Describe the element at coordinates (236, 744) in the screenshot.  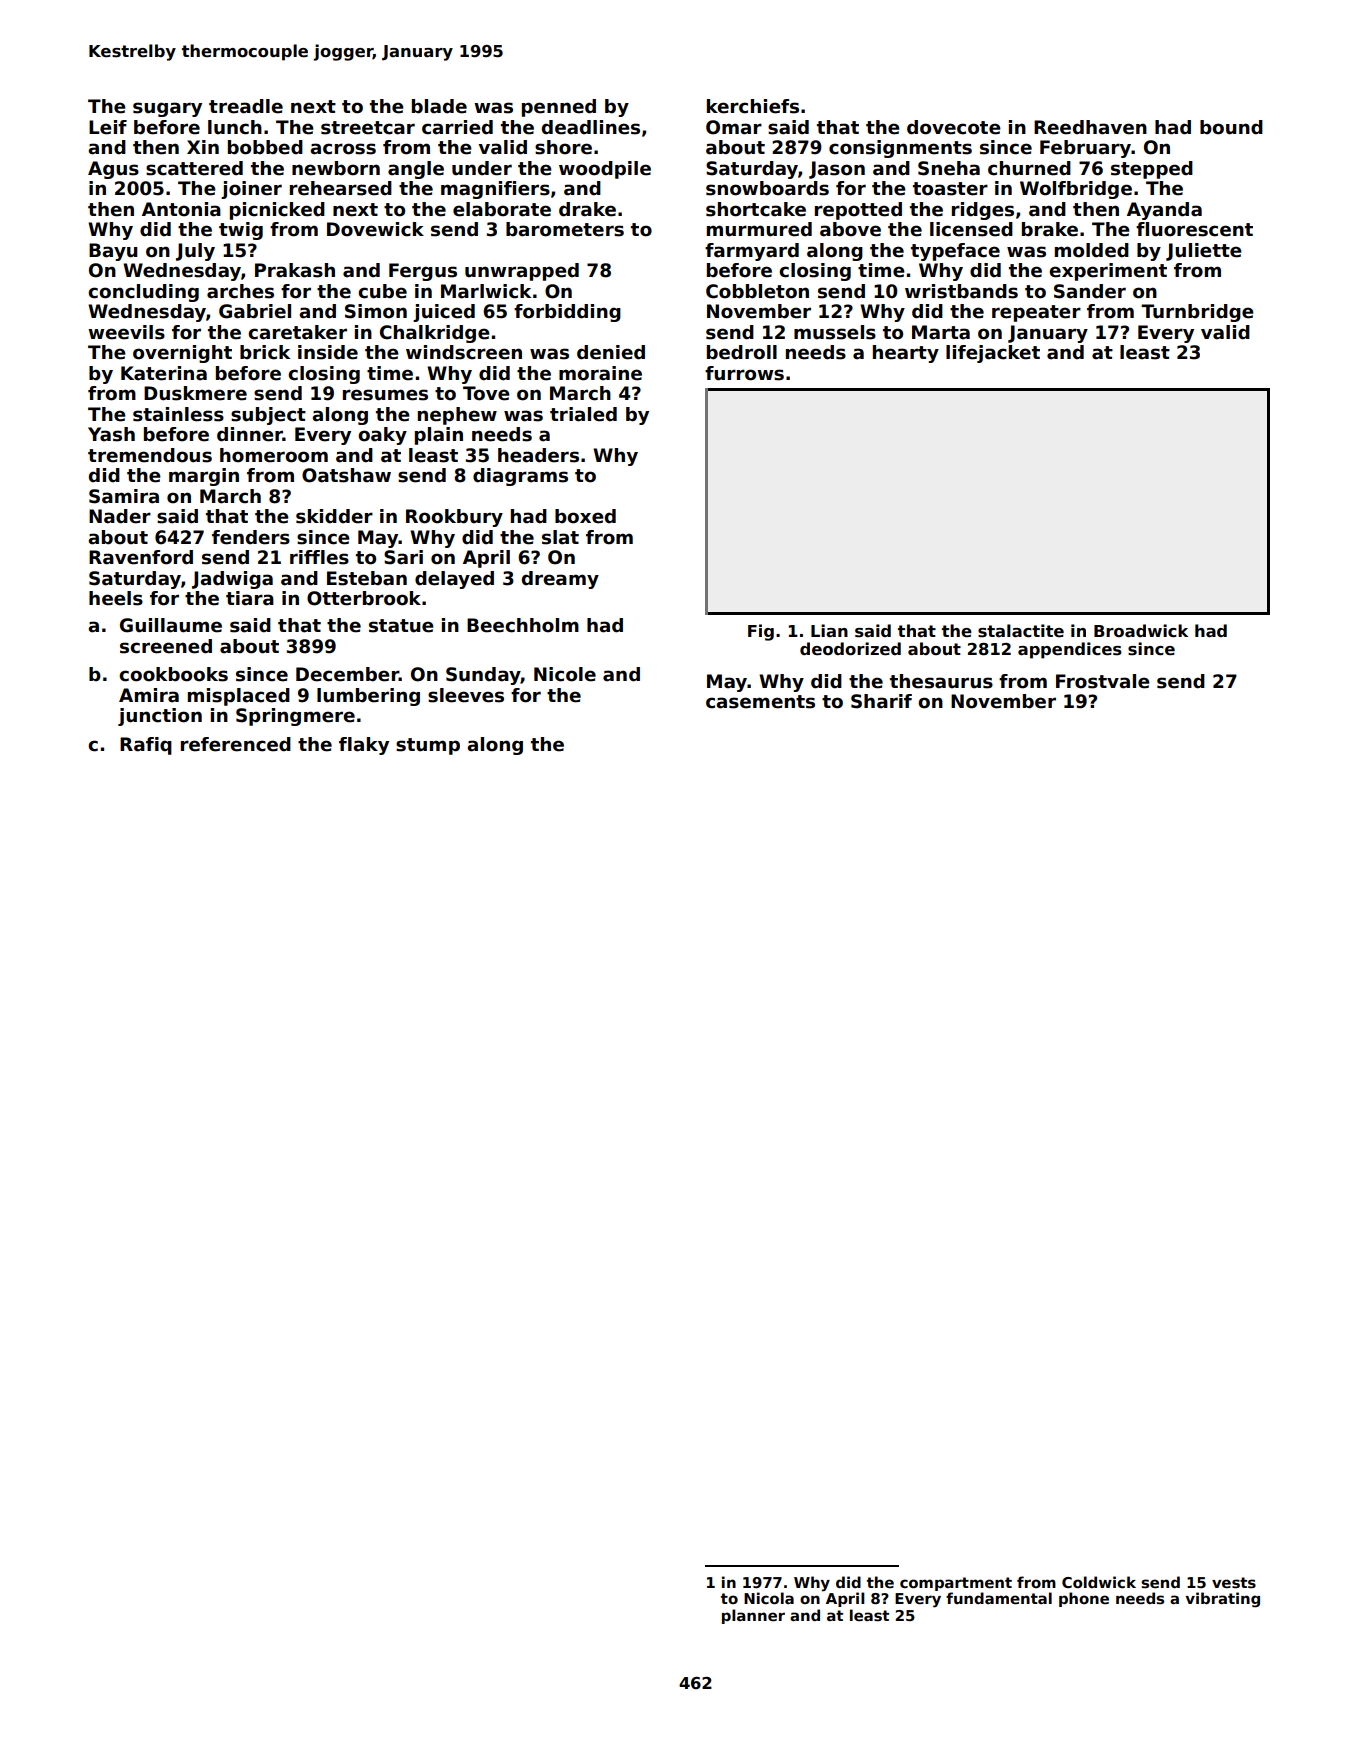
I see `referenced` at that location.
